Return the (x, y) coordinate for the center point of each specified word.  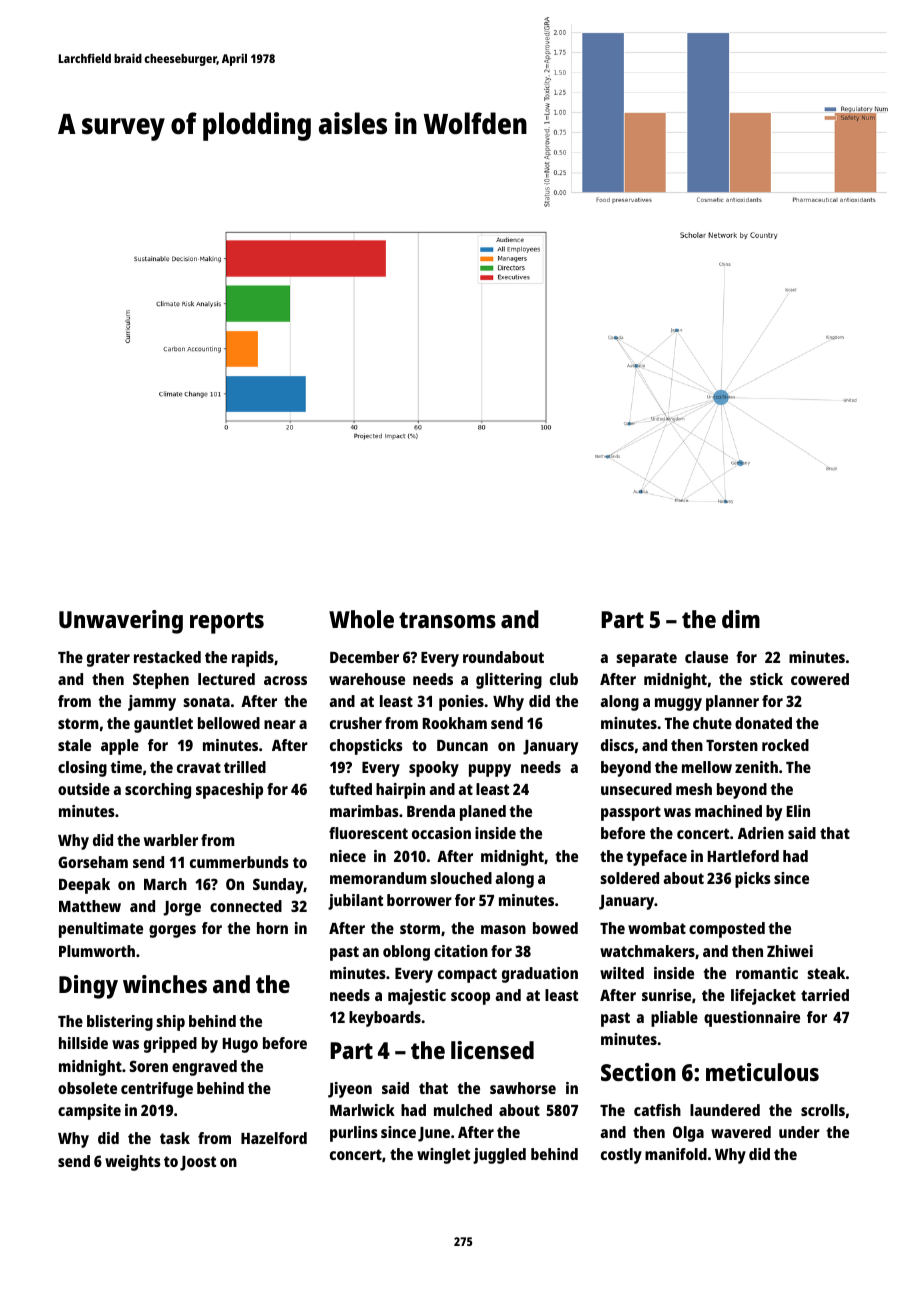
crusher (356, 723)
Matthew (90, 906)
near (280, 724)
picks (753, 880)
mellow (707, 767)
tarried (825, 995)
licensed (492, 1050)
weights (133, 1163)
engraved (204, 1068)
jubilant (355, 902)
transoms (447, 620)
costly (621, 1156)
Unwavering (121, 622)
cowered (820, 679)
